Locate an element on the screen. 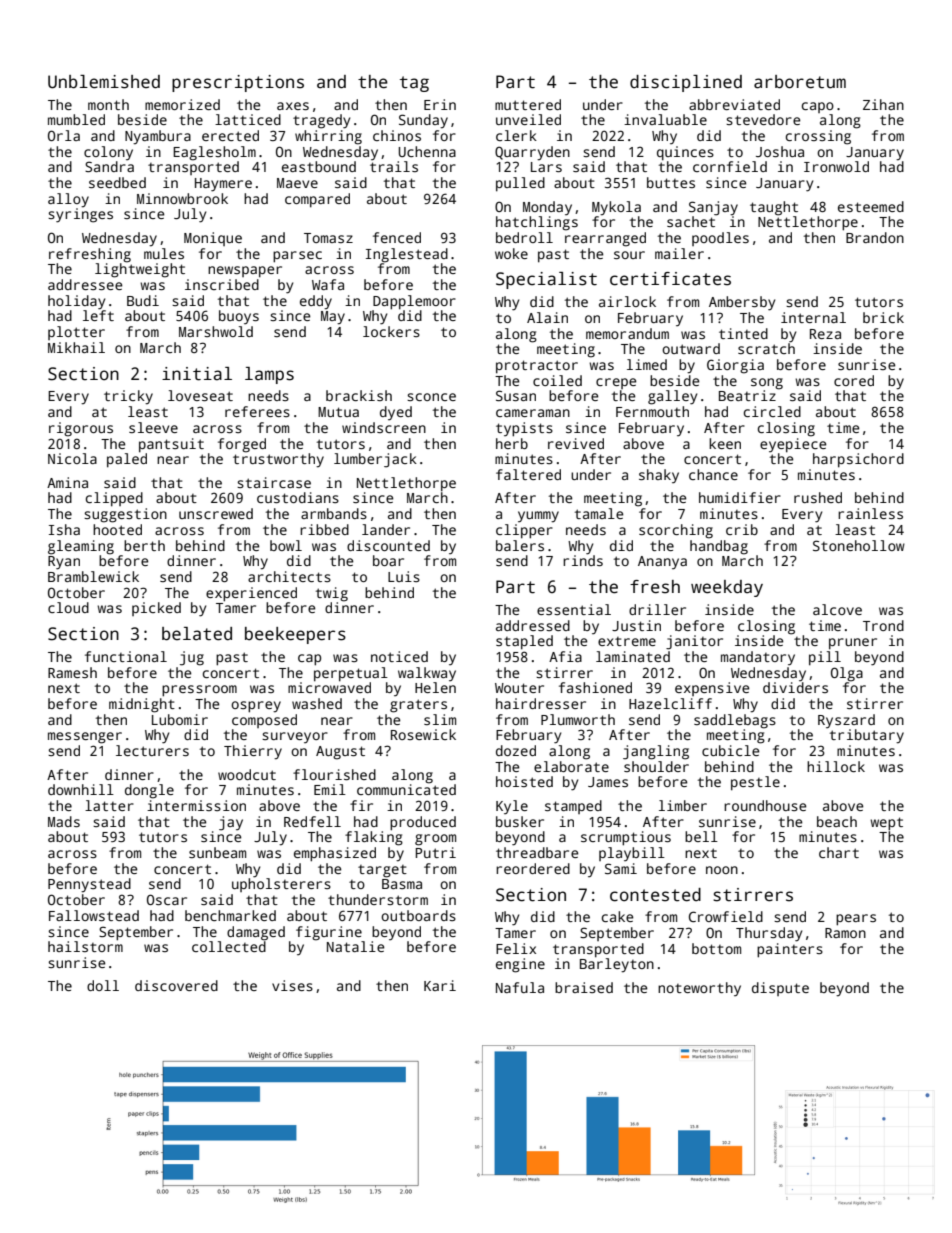  Zihan is located at coordinates (883, 104).
